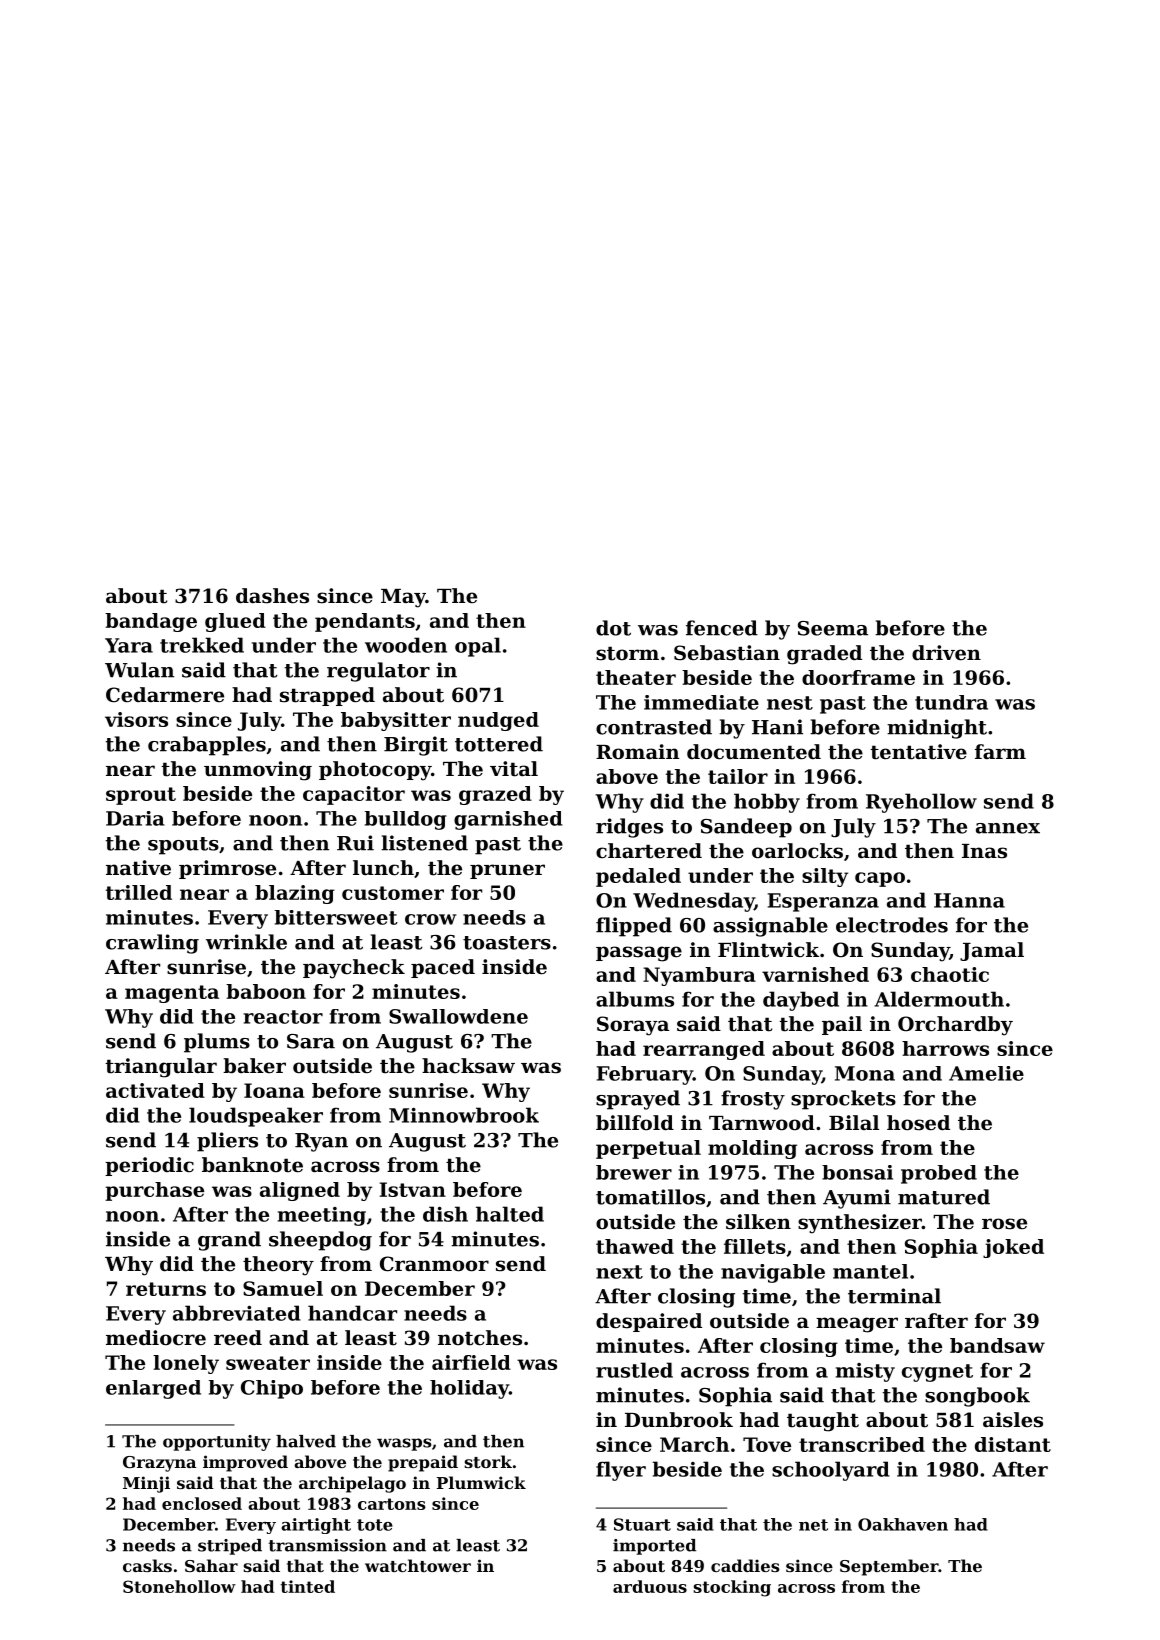 This image has width=1160, height=1640. I want to click on tentative, so click(918, 752).
